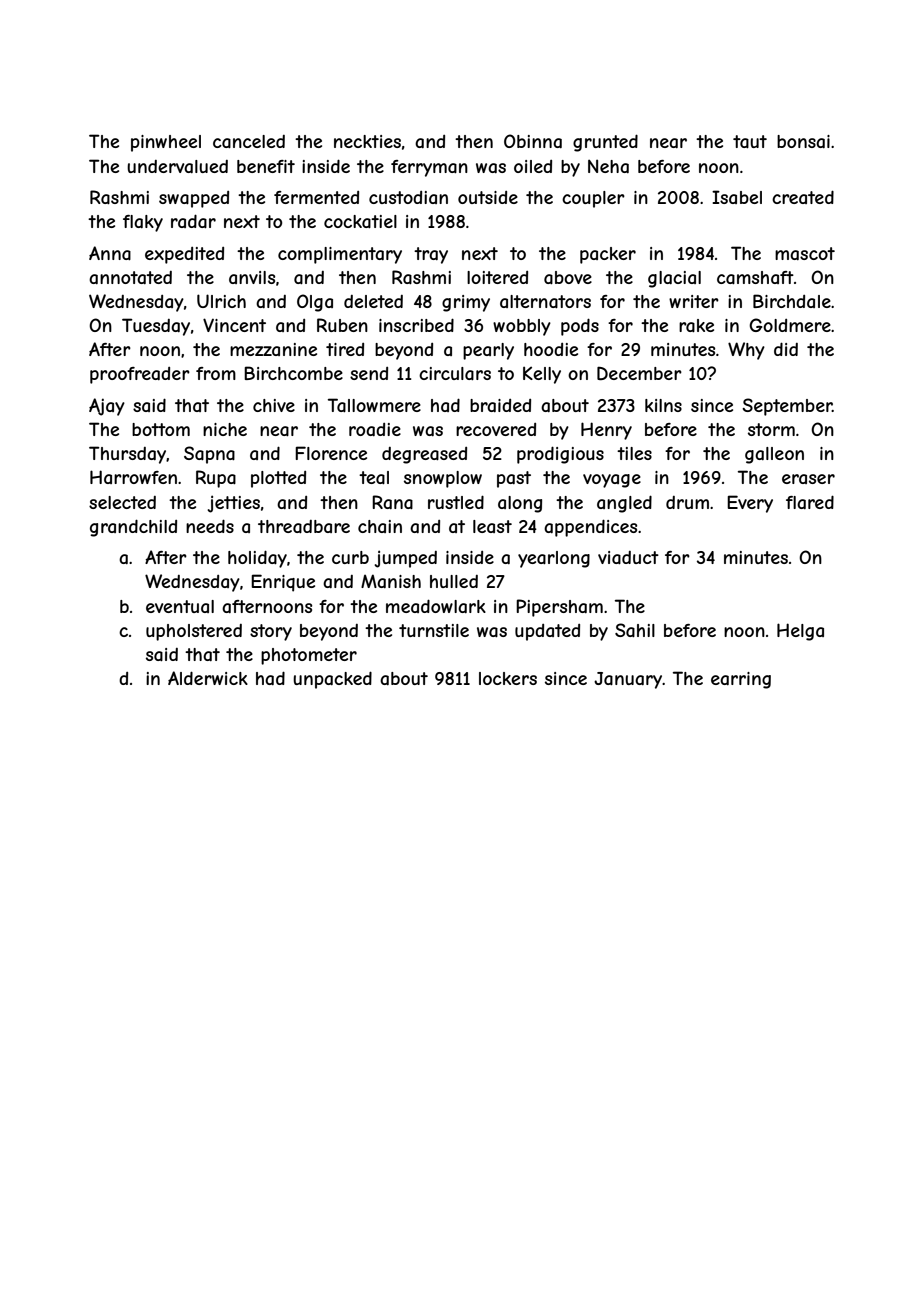  I want to click on Birchdale, so click(792, 301).
